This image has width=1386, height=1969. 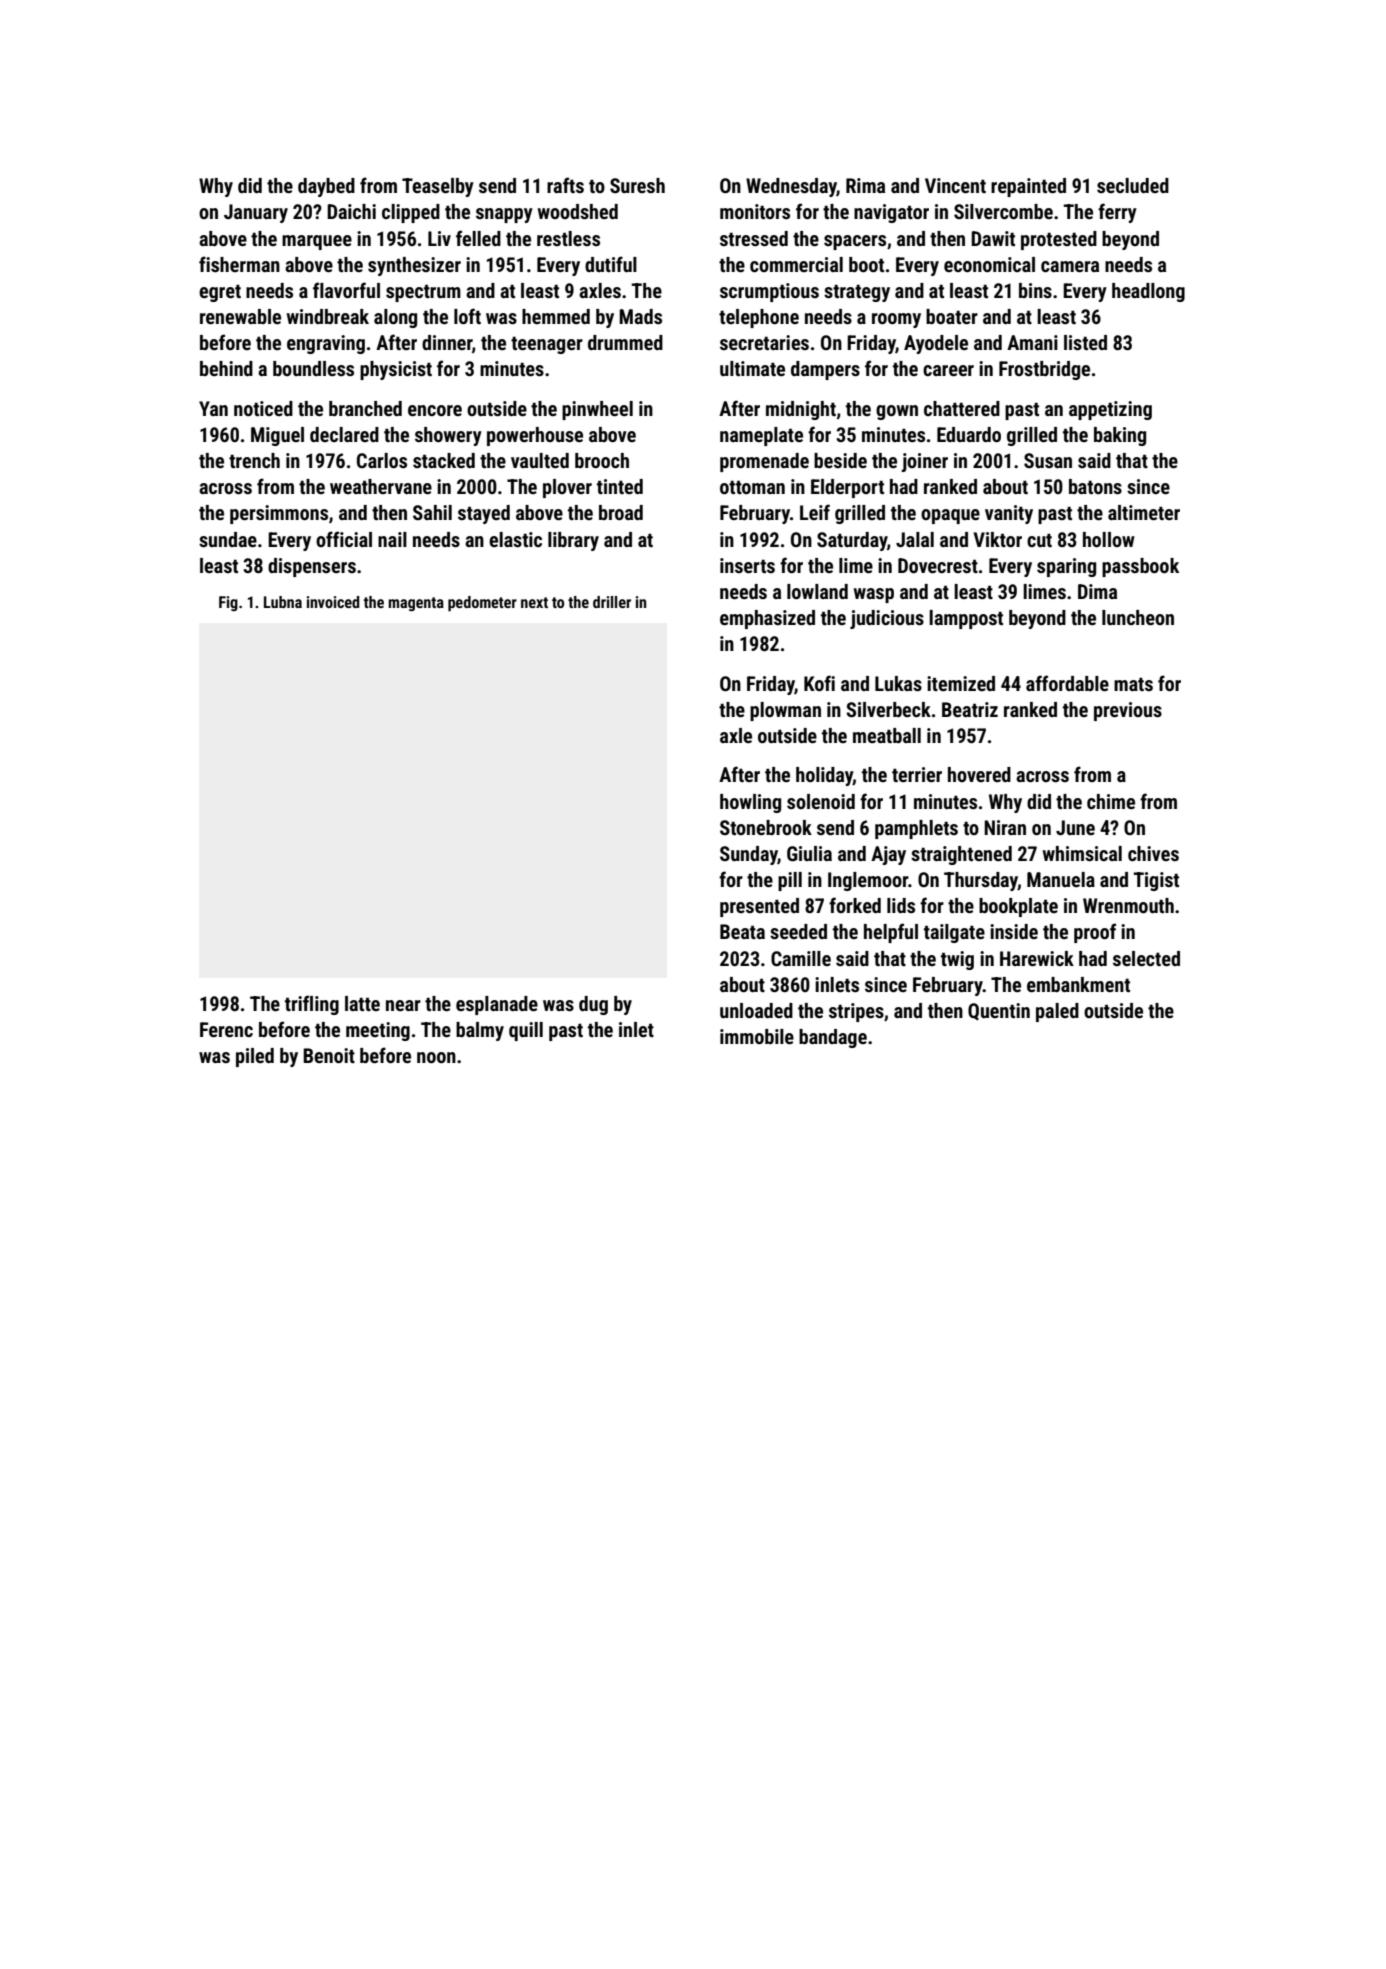 What do you see at coordinates (1067, 683) in the image?
I see `affordable` at bounding box center [1067, 683].
